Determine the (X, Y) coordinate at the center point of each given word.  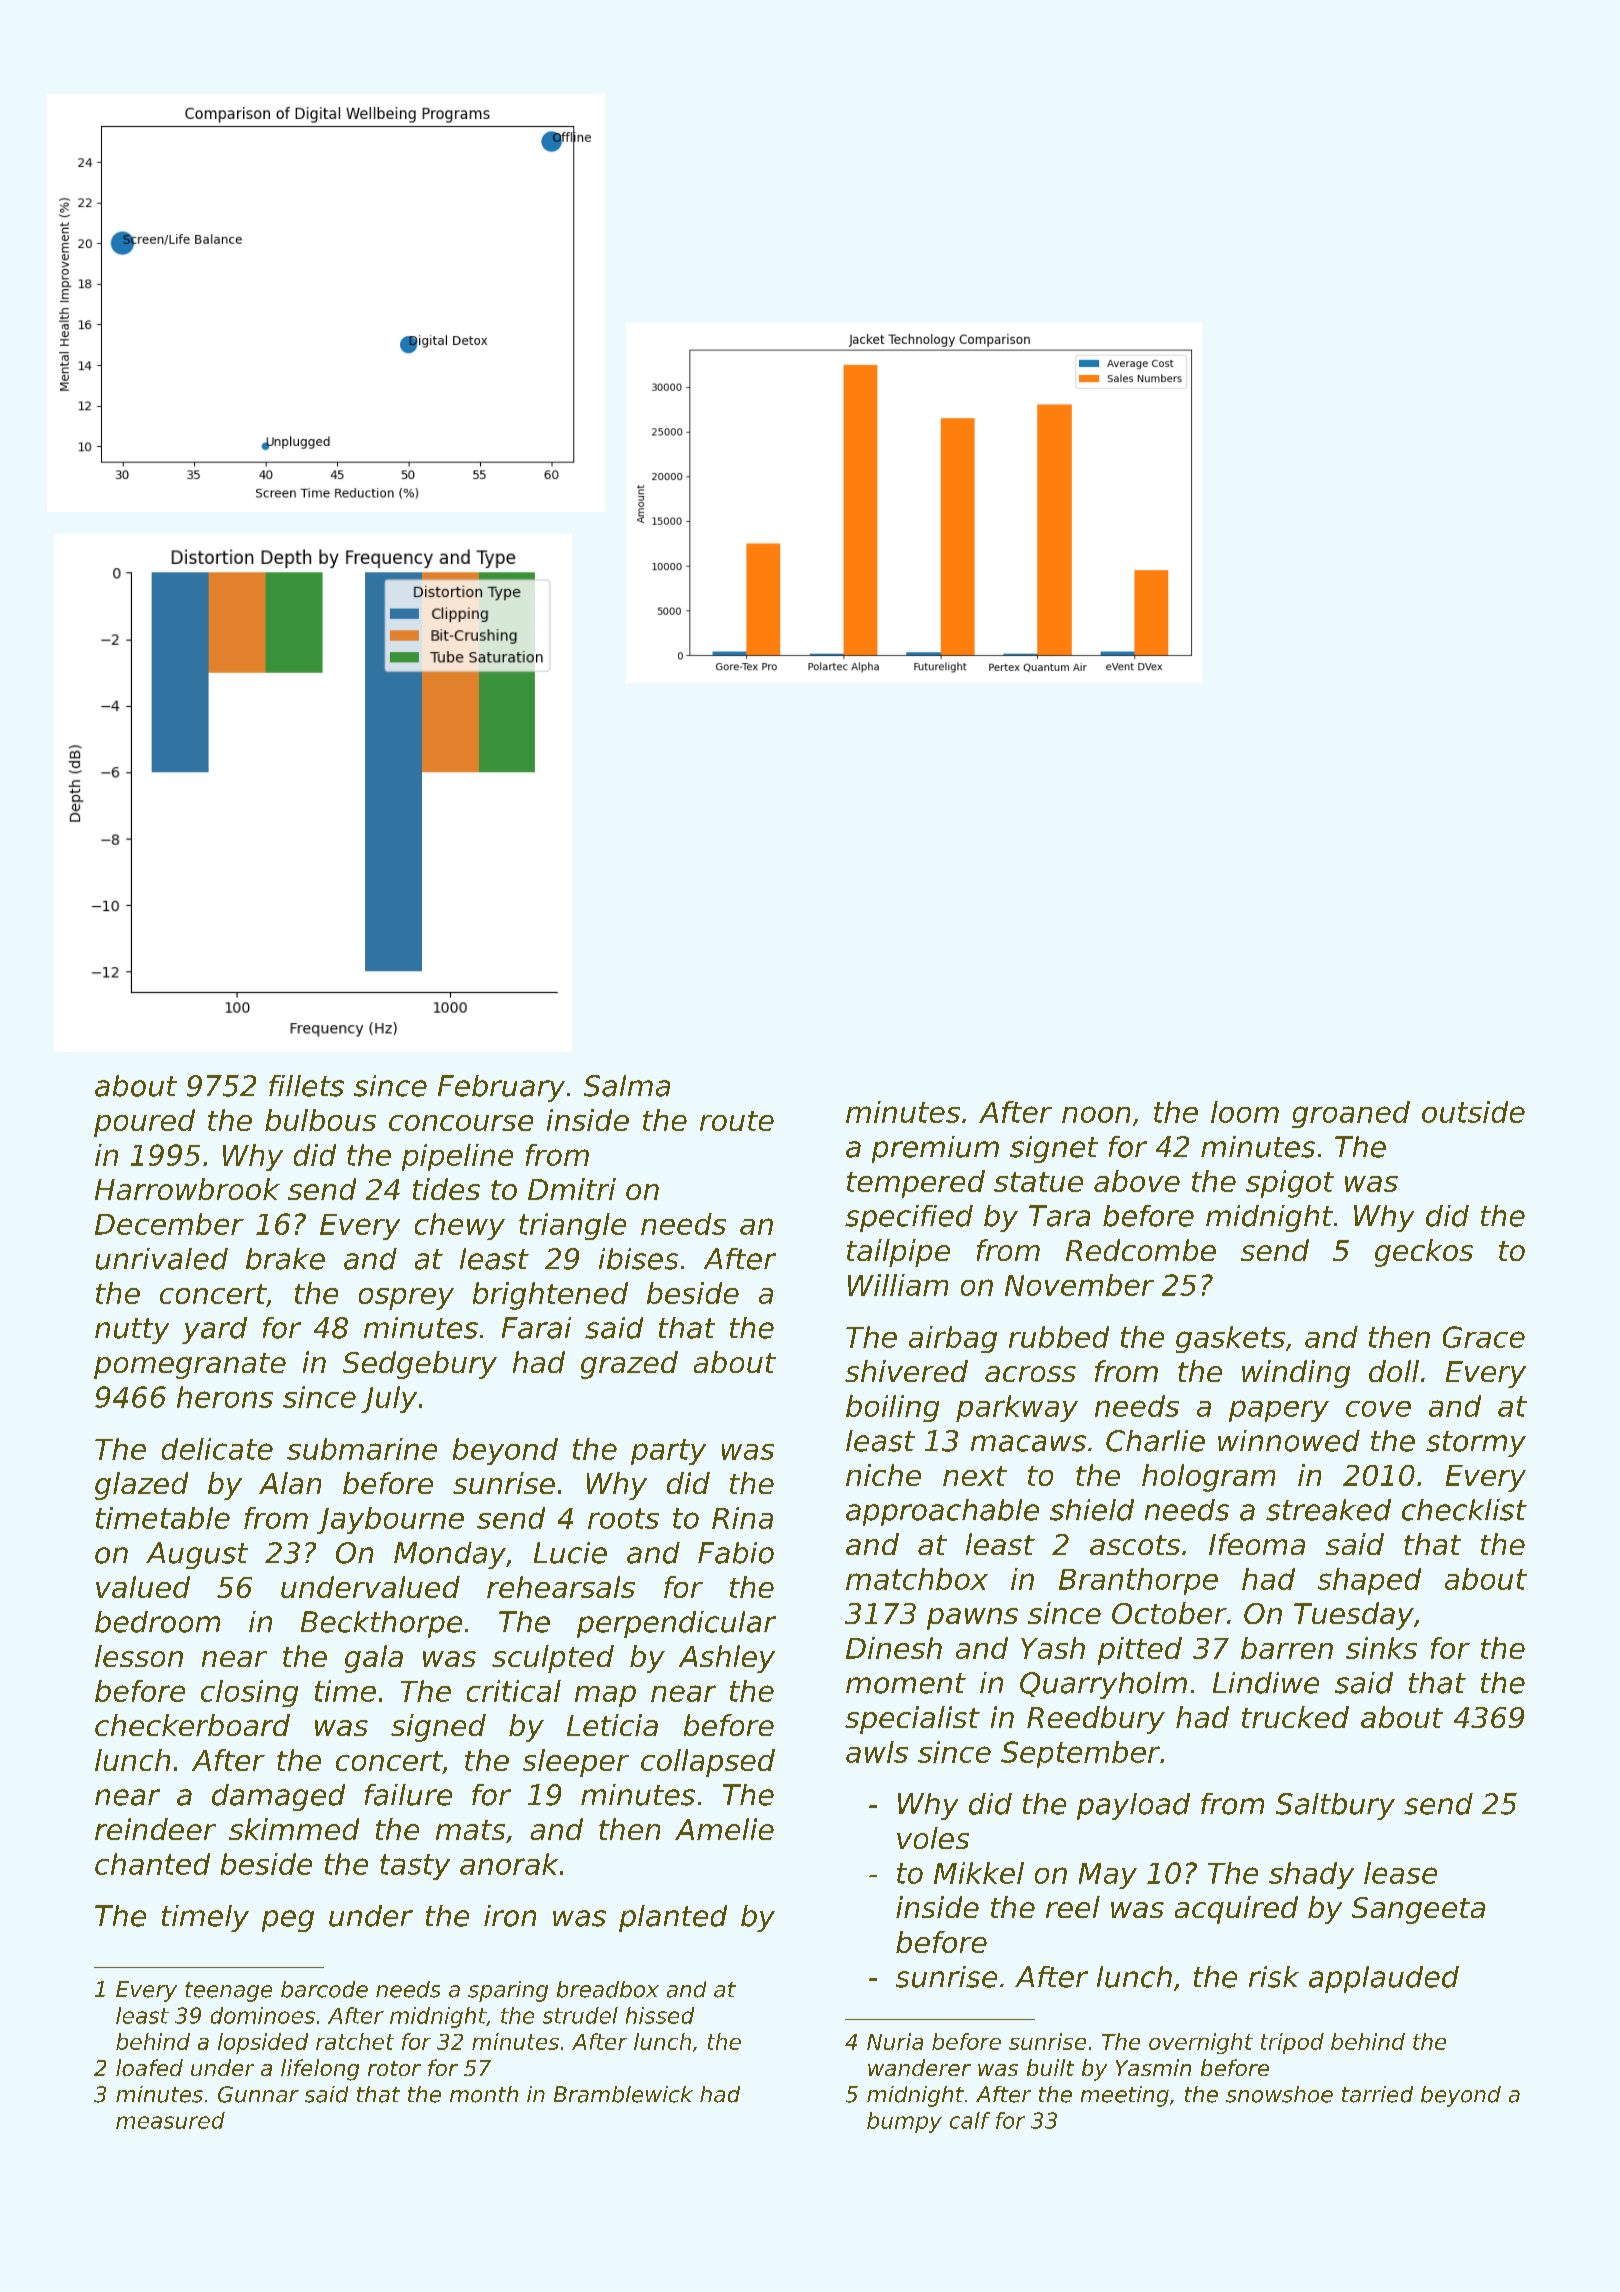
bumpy (904, 2122)
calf (970, 2120)
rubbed (1059, 1337)
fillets (306, 1086)
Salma (627, 1086)
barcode (324, 1989)
